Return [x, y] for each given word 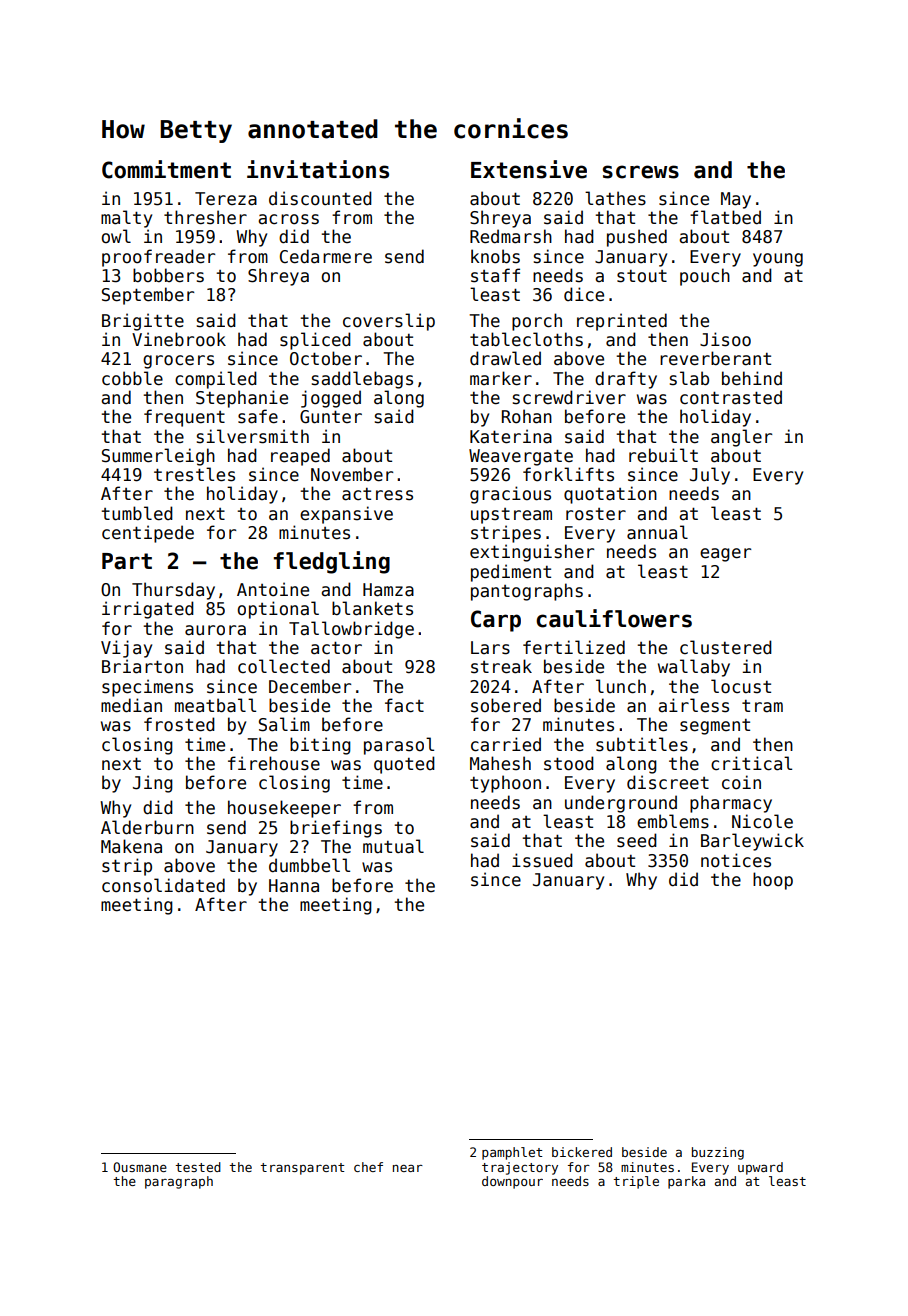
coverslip [389, 322]
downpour [512, 1182]
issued [542, 860]
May [736, 200]
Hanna [294, 886]
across [288, 219]
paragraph [179, 1182]
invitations [318, 169]
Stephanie [242, 399]
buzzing [718, 1153]
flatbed [725, 217]
